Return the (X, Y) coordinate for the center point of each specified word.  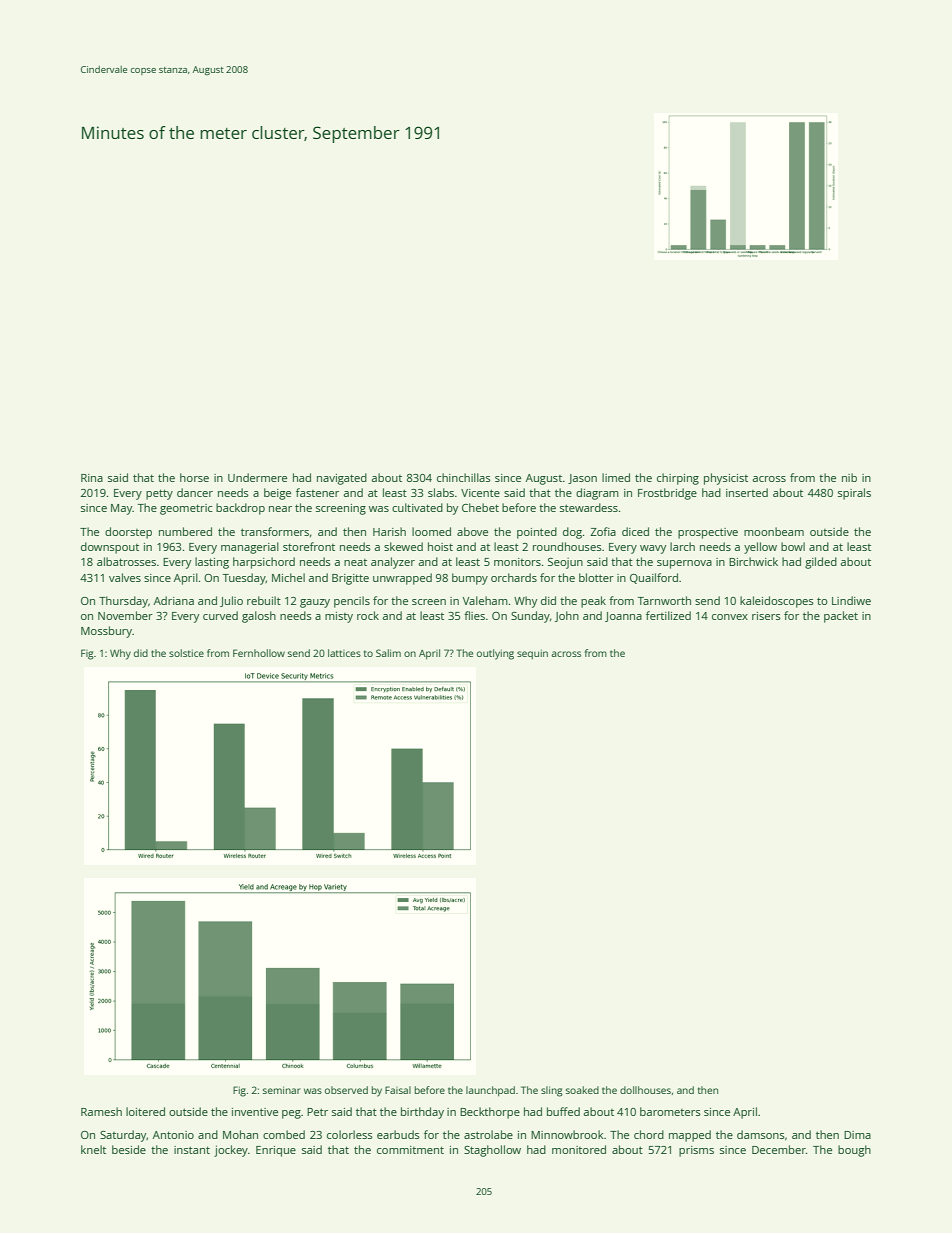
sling (552, 1091)
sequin (532, 654)
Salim (388, 653)
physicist (726, 479)
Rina (92, 478)
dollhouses (645, 1090)
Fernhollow (259, 653)
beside (129, 1149)
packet (841, 617)
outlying (495, 654)
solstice (186, 653)
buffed (563, 1111)
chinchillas (464, 477)
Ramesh (101, 1111)
